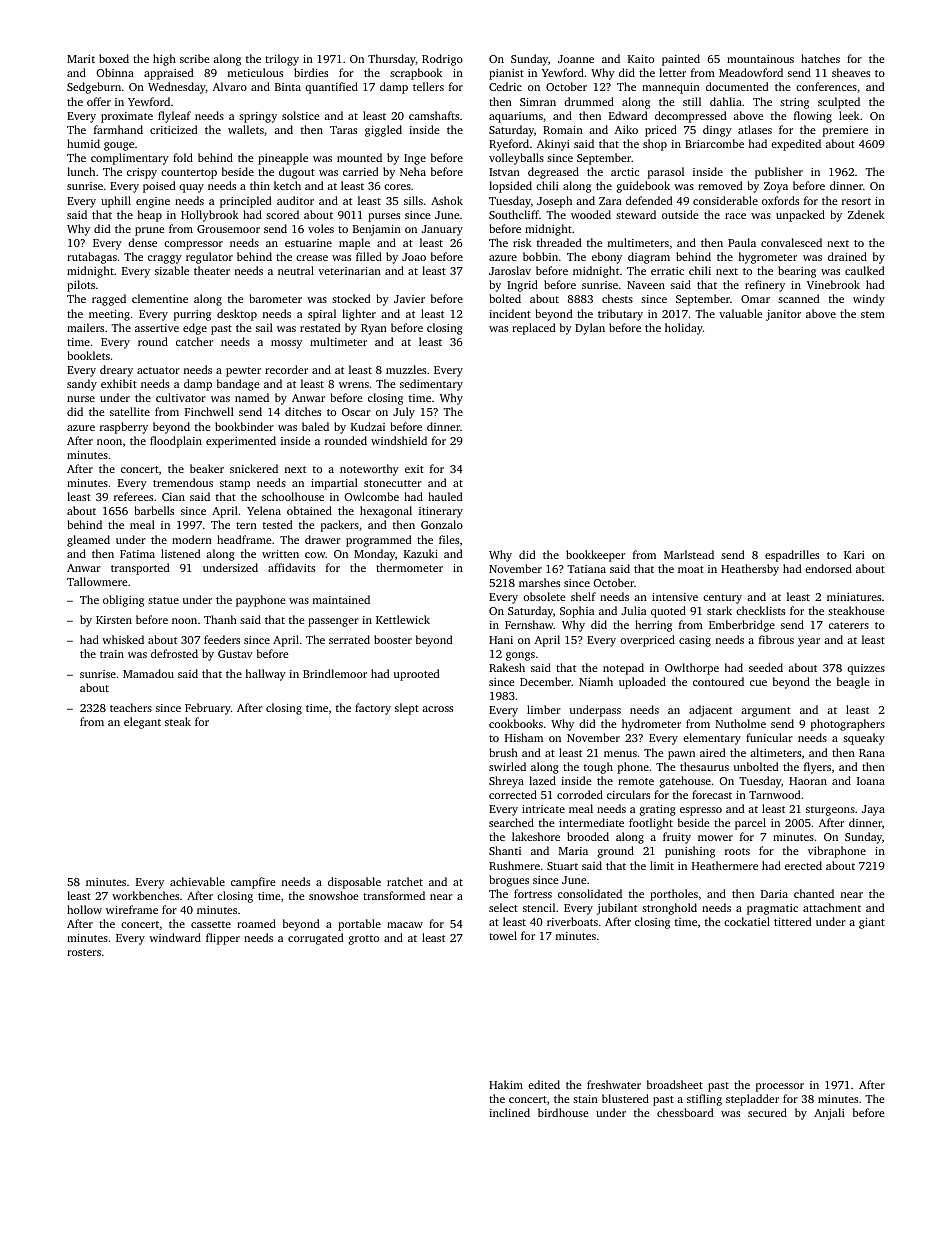  What do you see at coordinates (84, 952) in the page?
I see `rosters` at bounding box center [84, 952].
